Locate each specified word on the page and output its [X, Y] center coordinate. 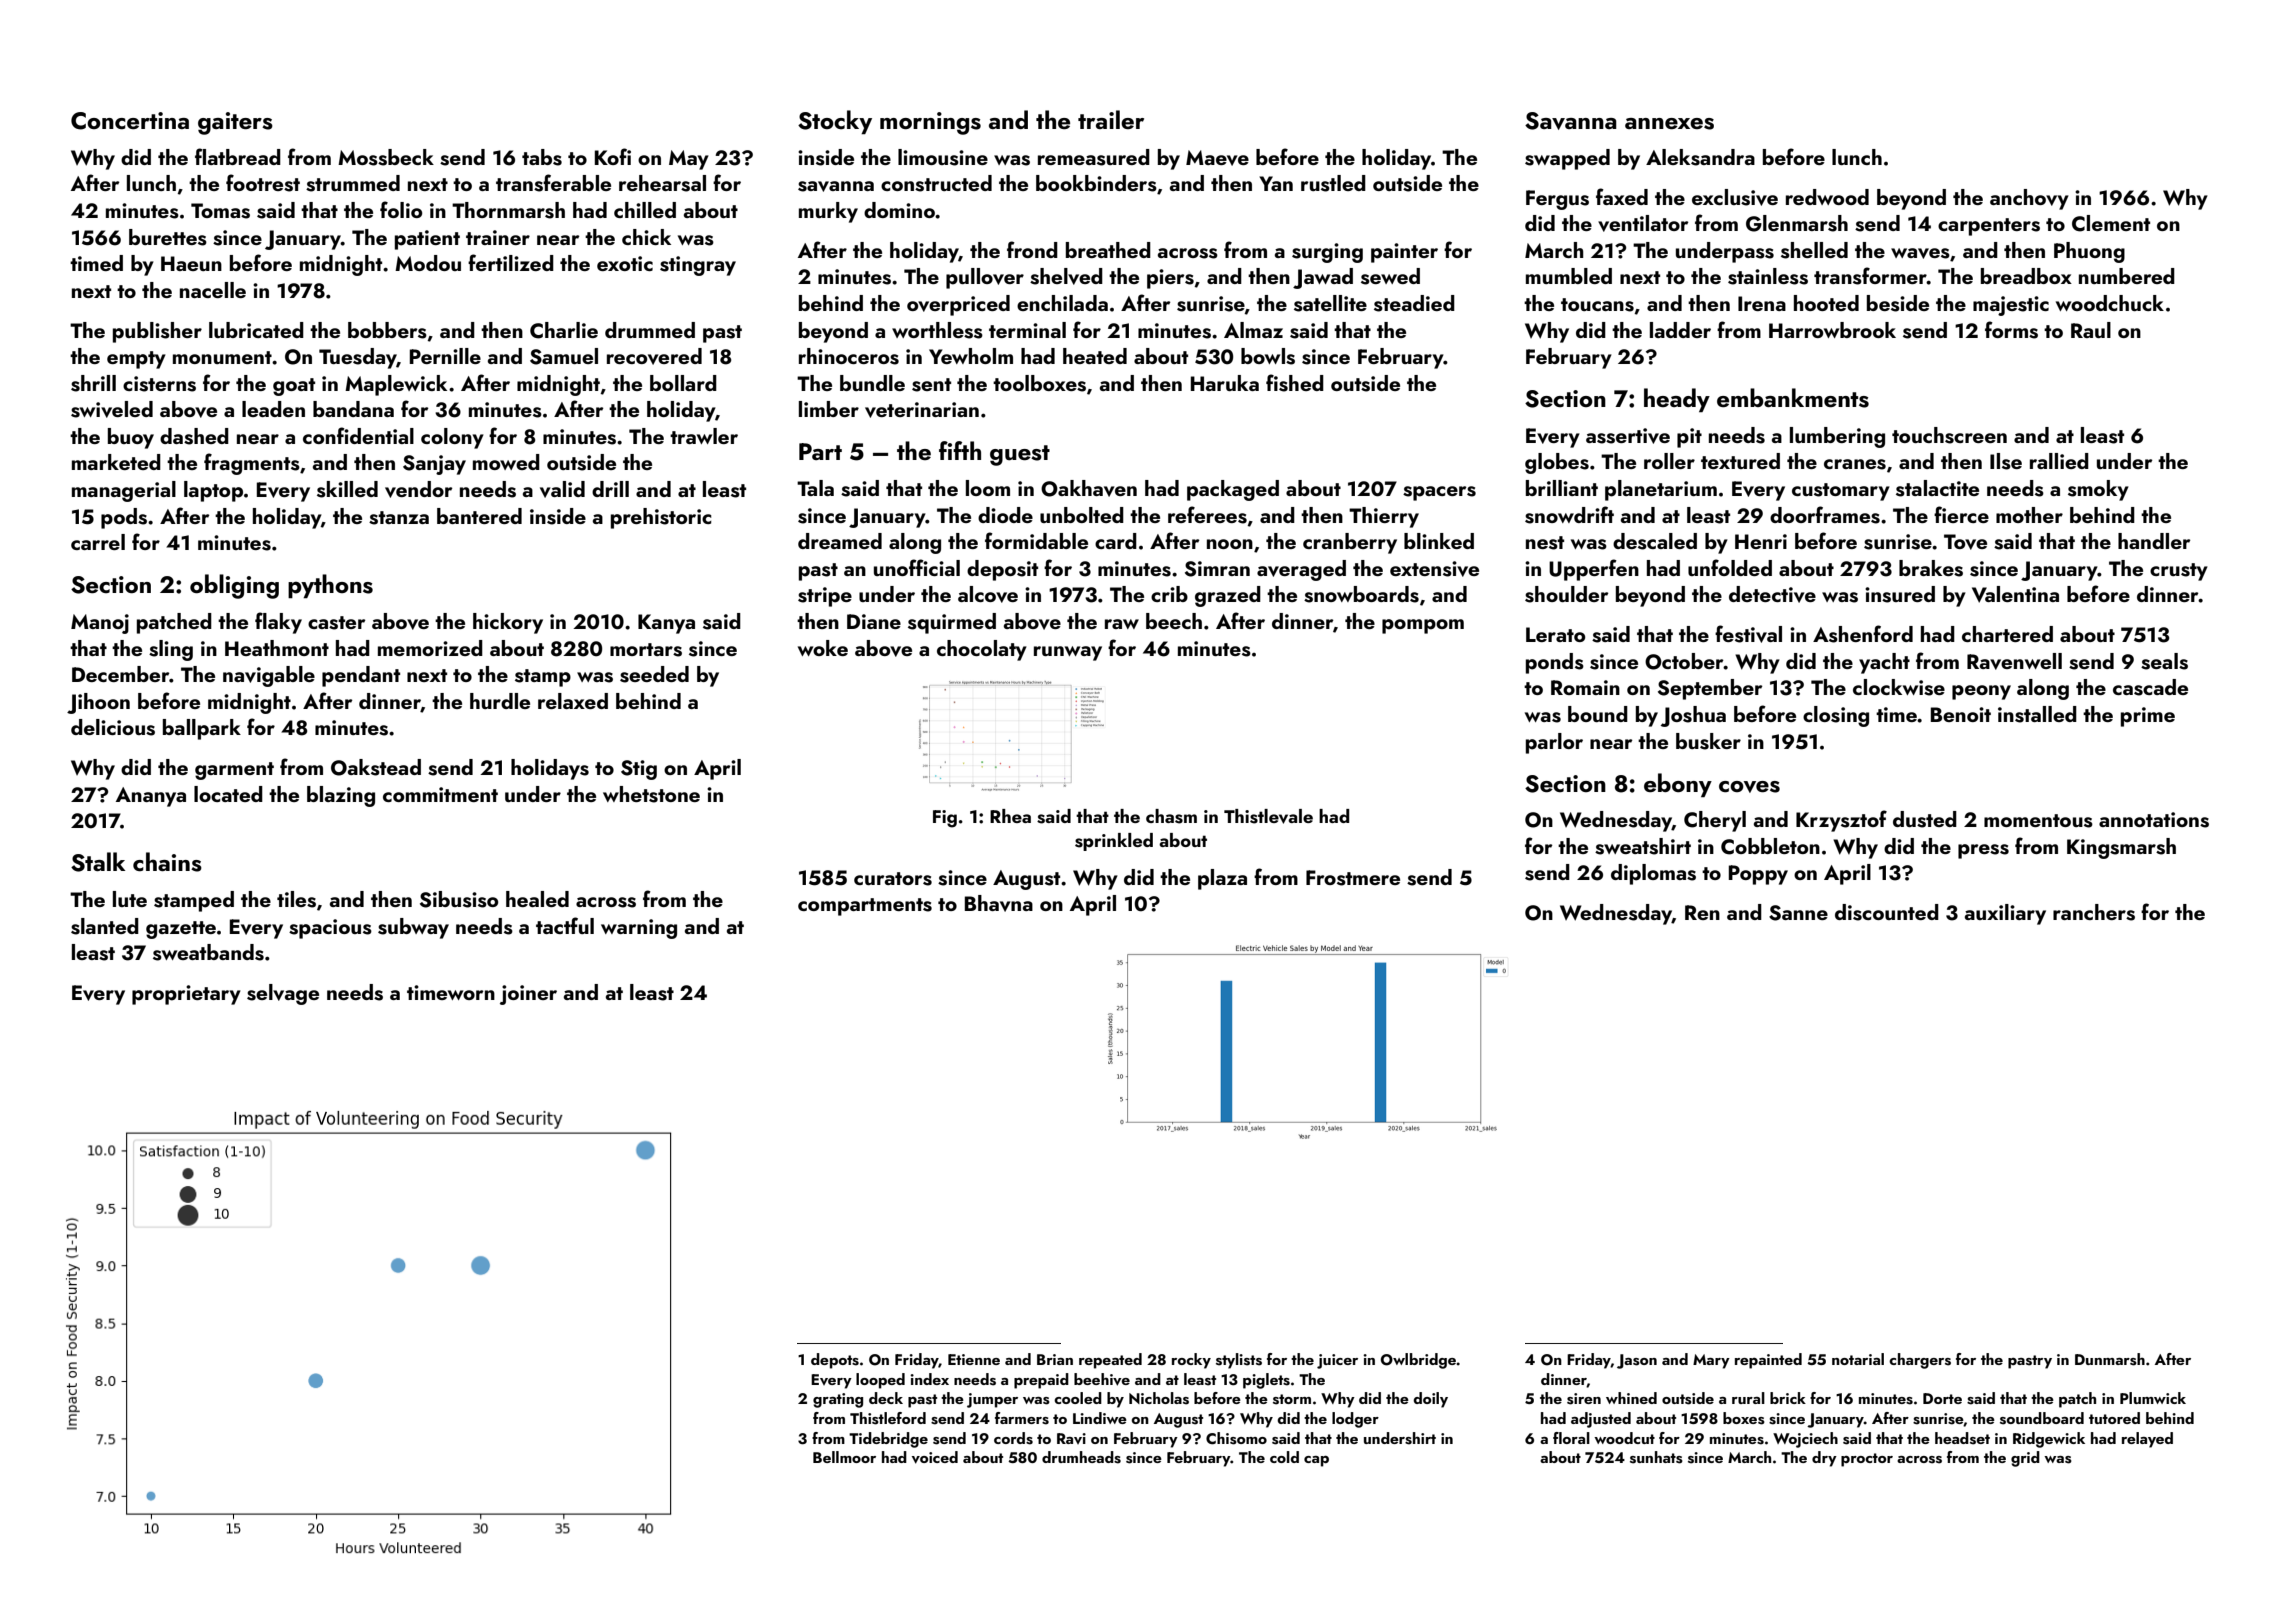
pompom [1423, 626]
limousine [943, 157]
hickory [508, 623]
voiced [935, 1457]
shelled [1814, 250]
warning [639, 929]
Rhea [1010, 816]
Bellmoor [844, 1457]
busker [1708, 741]
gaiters [235, 123]
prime [2148, 717]
